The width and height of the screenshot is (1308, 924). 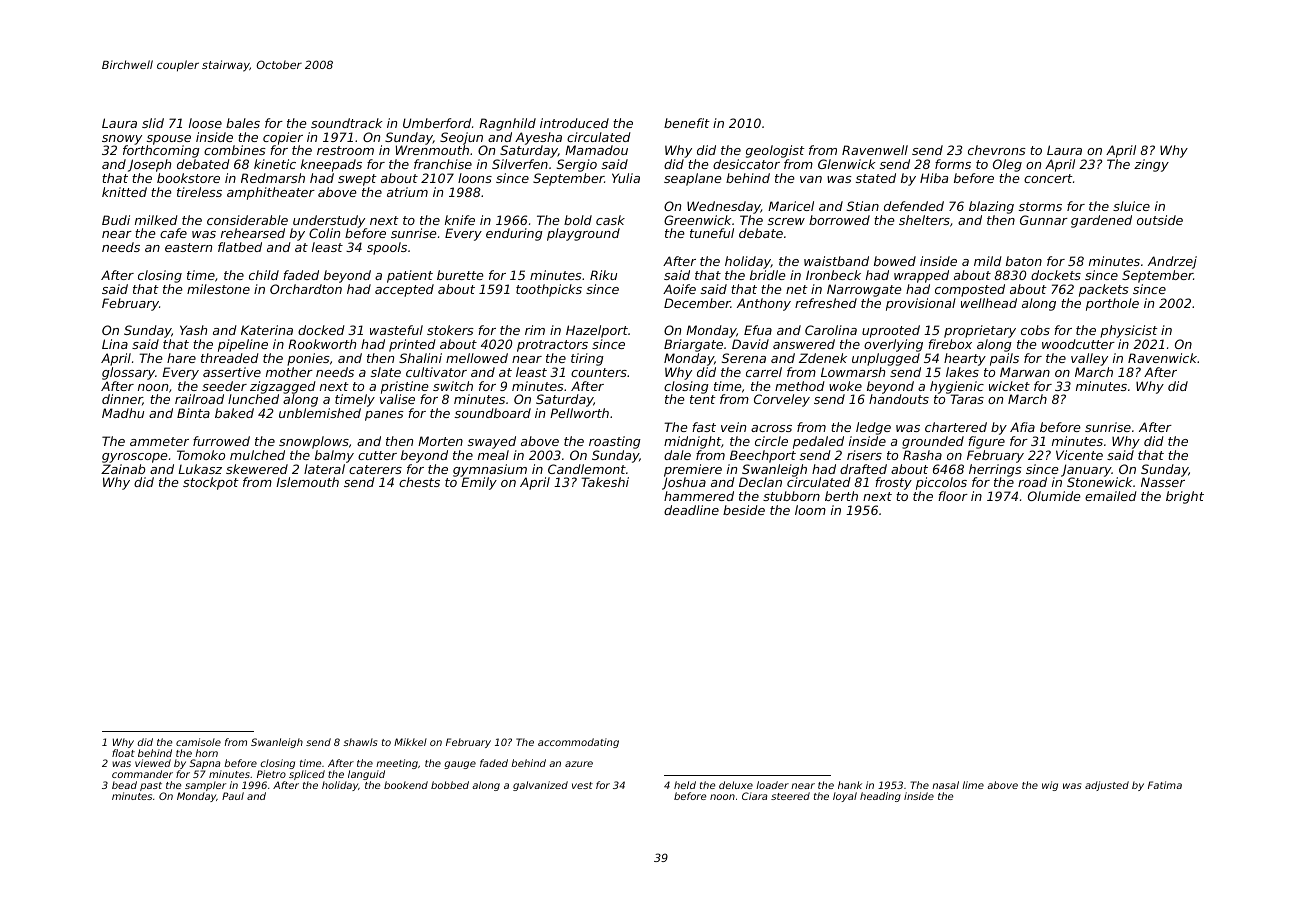 I want to click on spouse, so click(x=169, y=140).
